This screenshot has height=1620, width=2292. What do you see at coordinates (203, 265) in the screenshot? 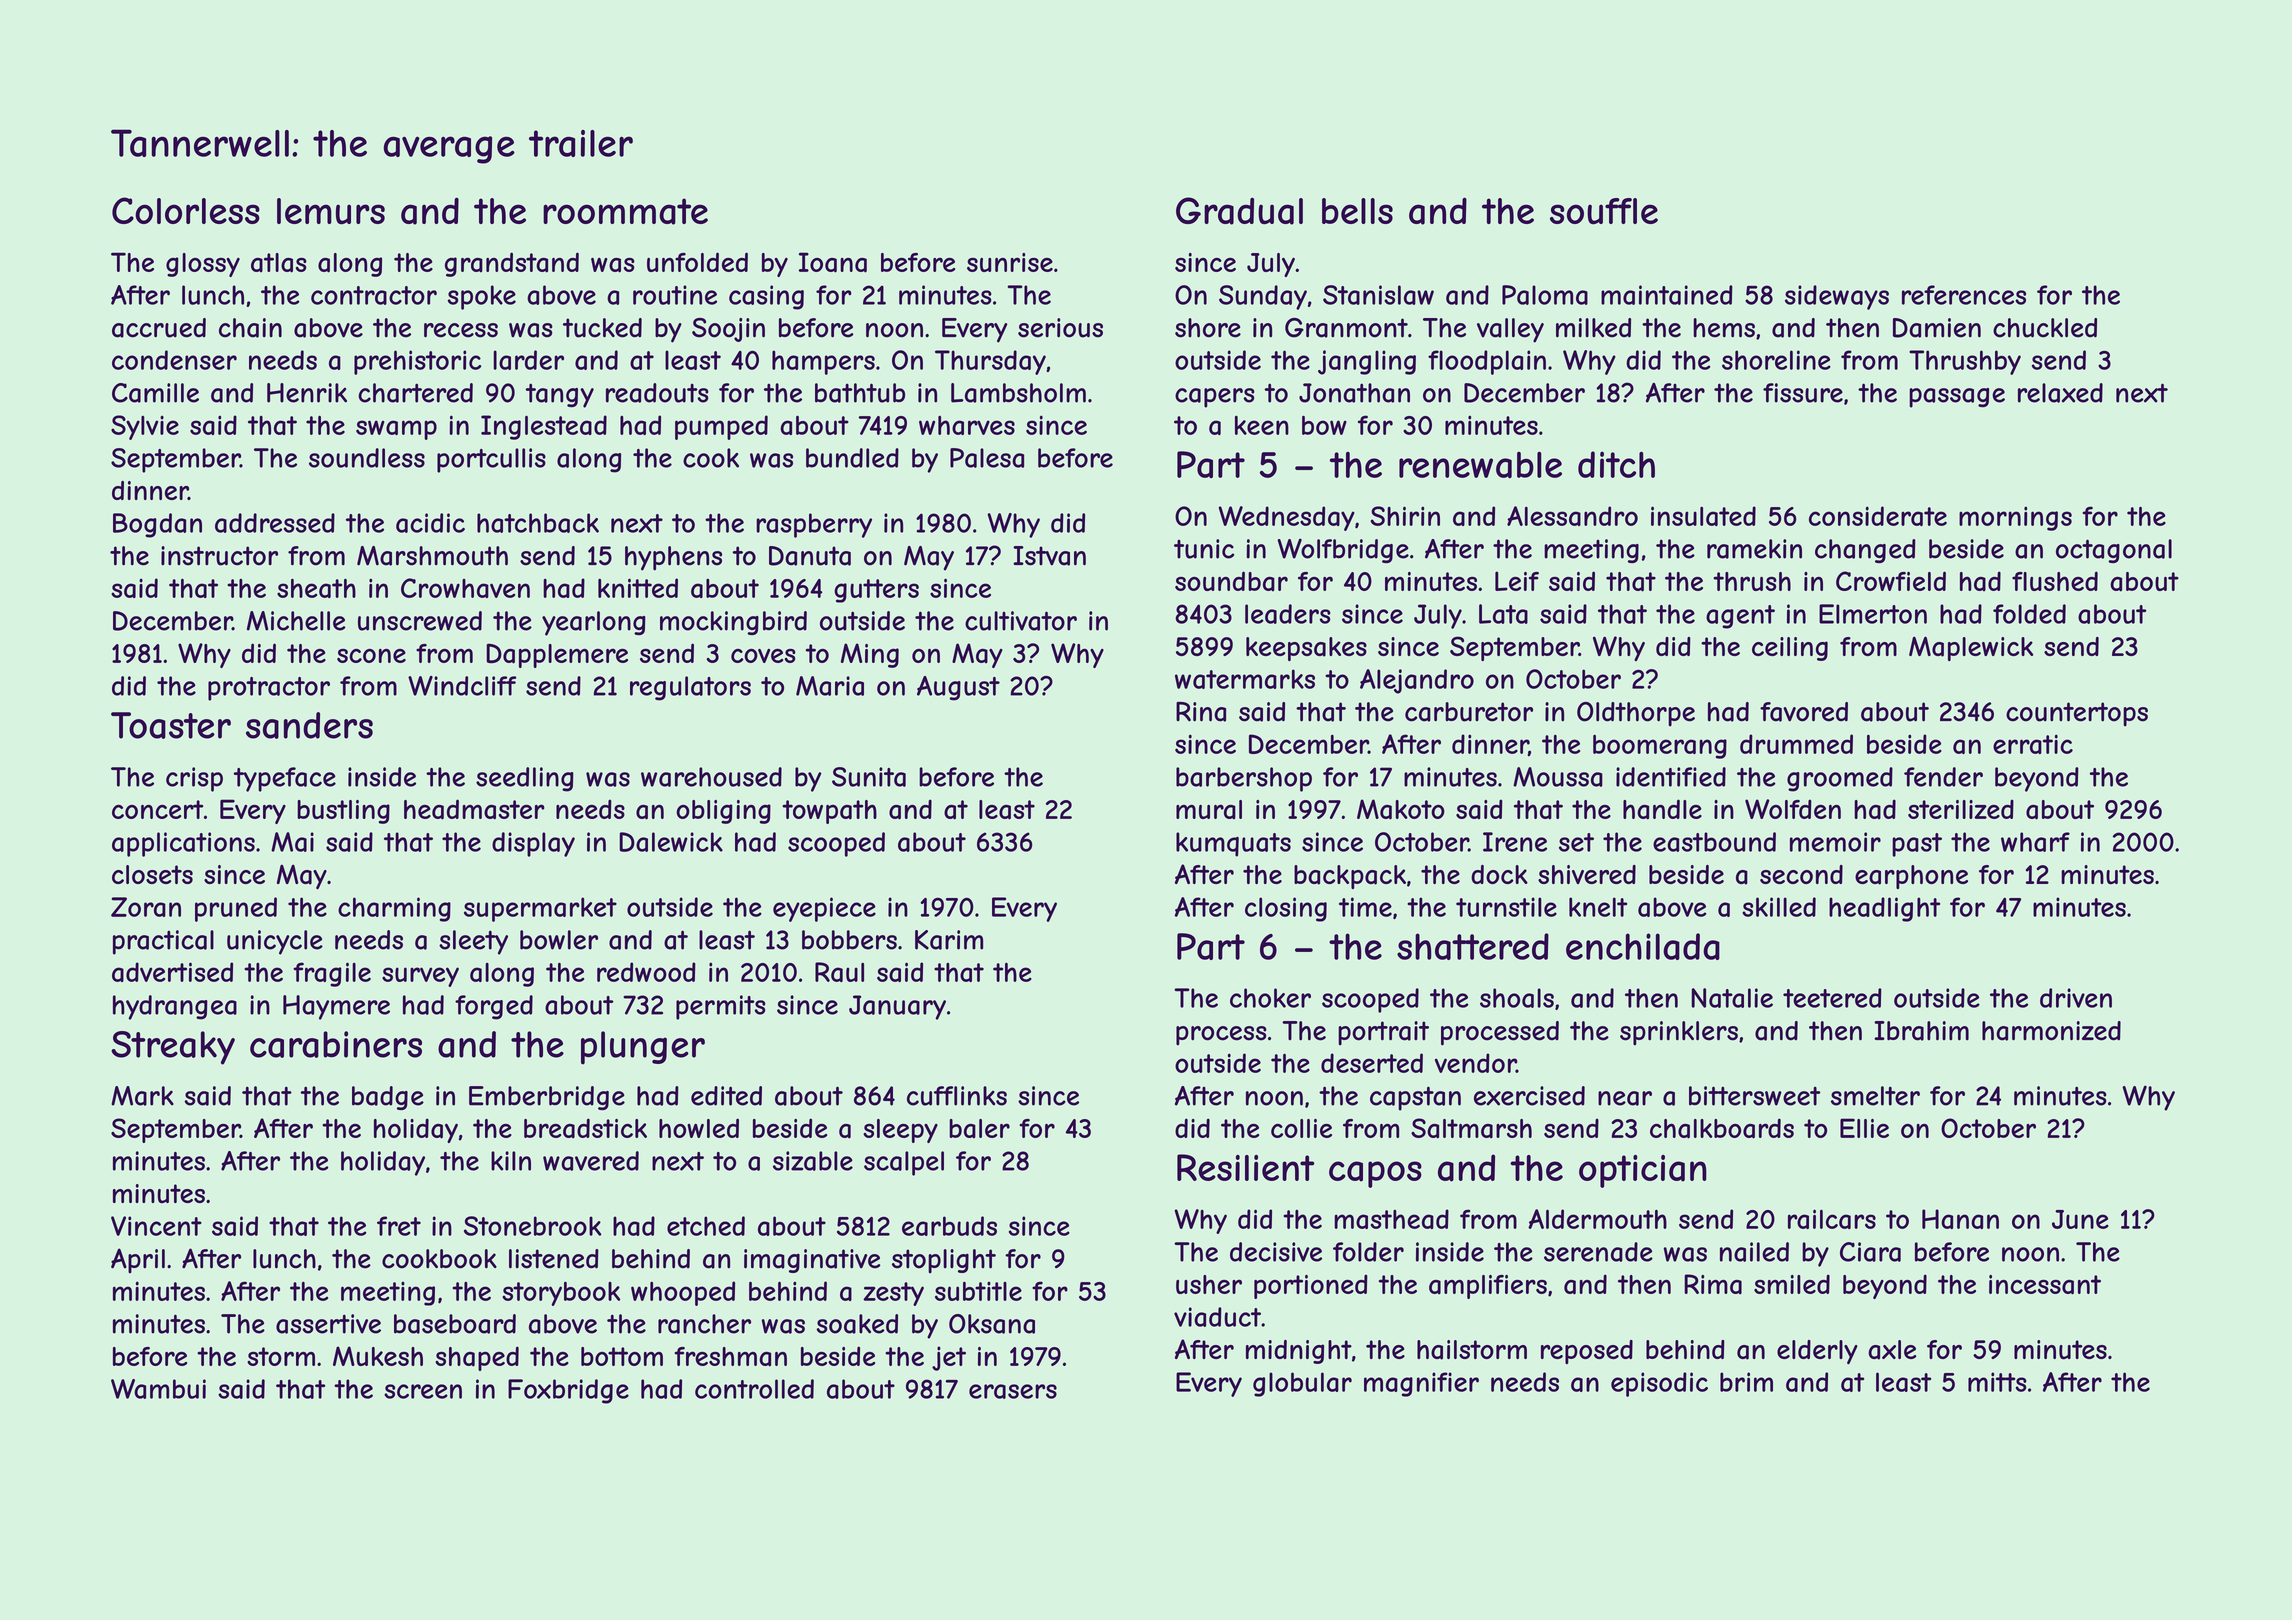
I see `glossy` at bounding box center [203, 265].
